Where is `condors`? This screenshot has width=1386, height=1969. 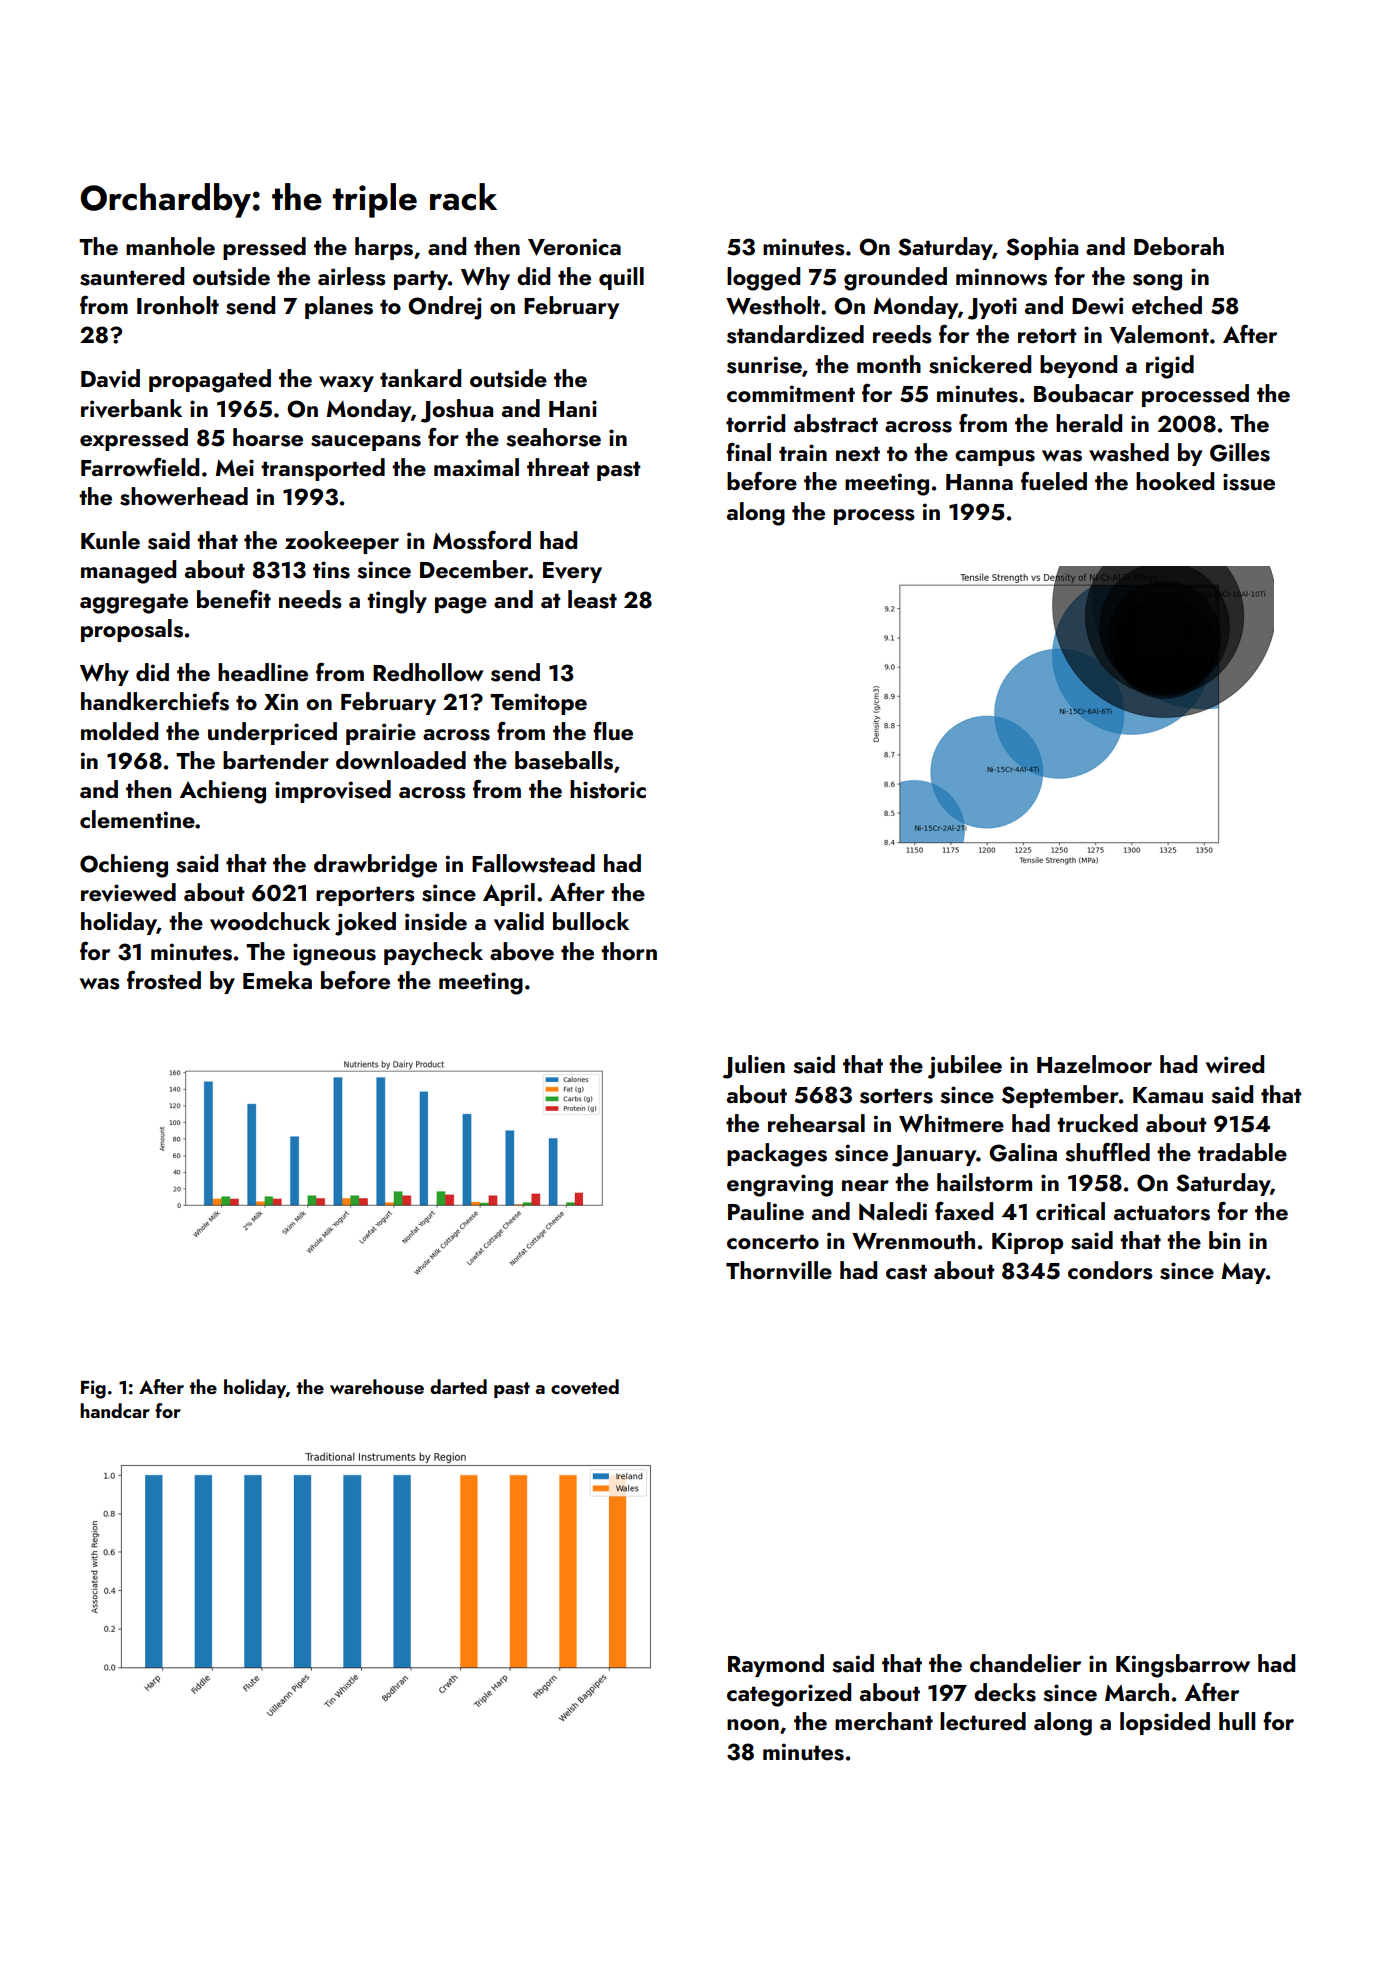 condors is located at coordinates (1110, 1270).
